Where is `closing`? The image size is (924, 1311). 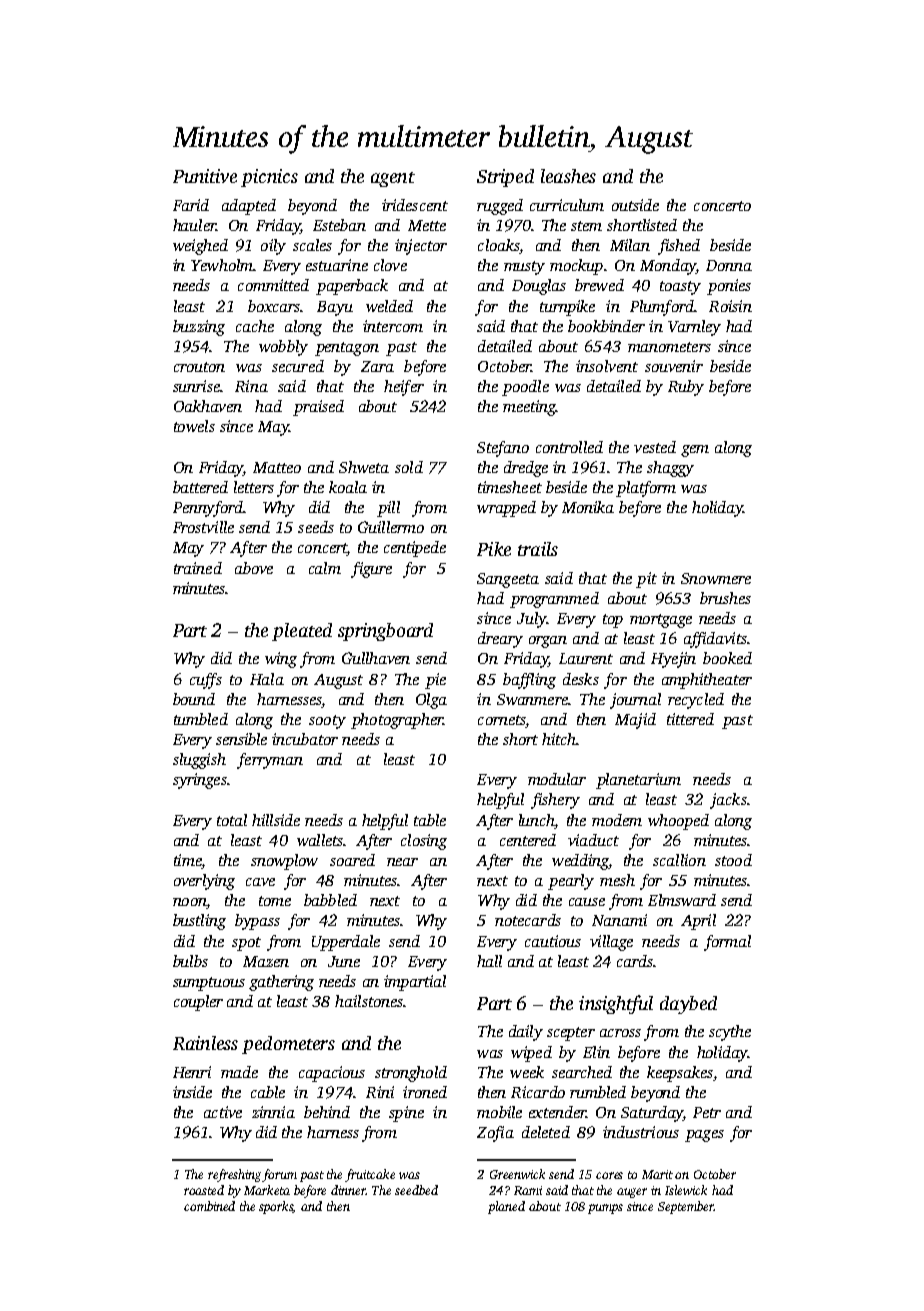
closing is located at coordinates (424, 842).
